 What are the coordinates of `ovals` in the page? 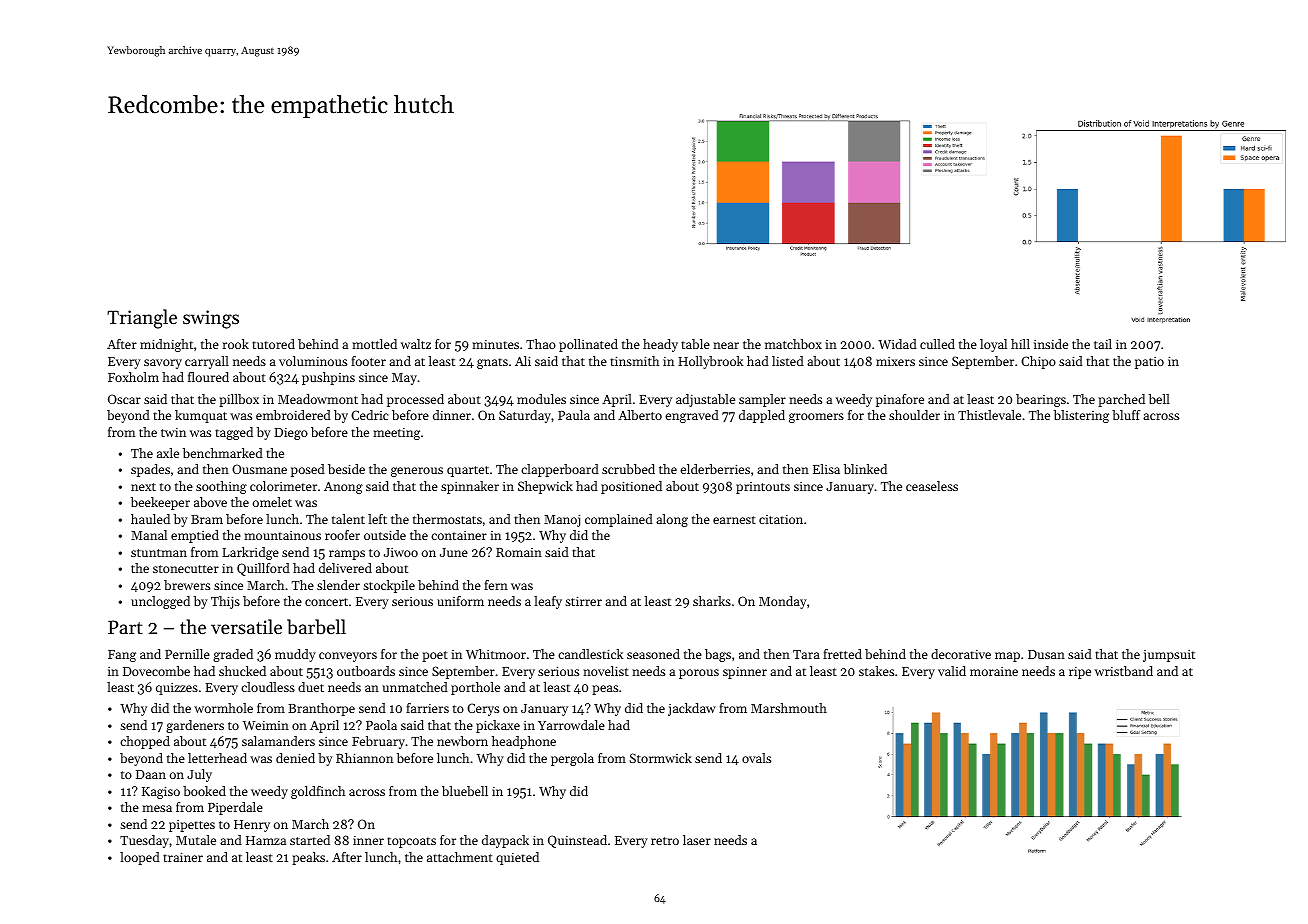 It's located at (756, 758).
